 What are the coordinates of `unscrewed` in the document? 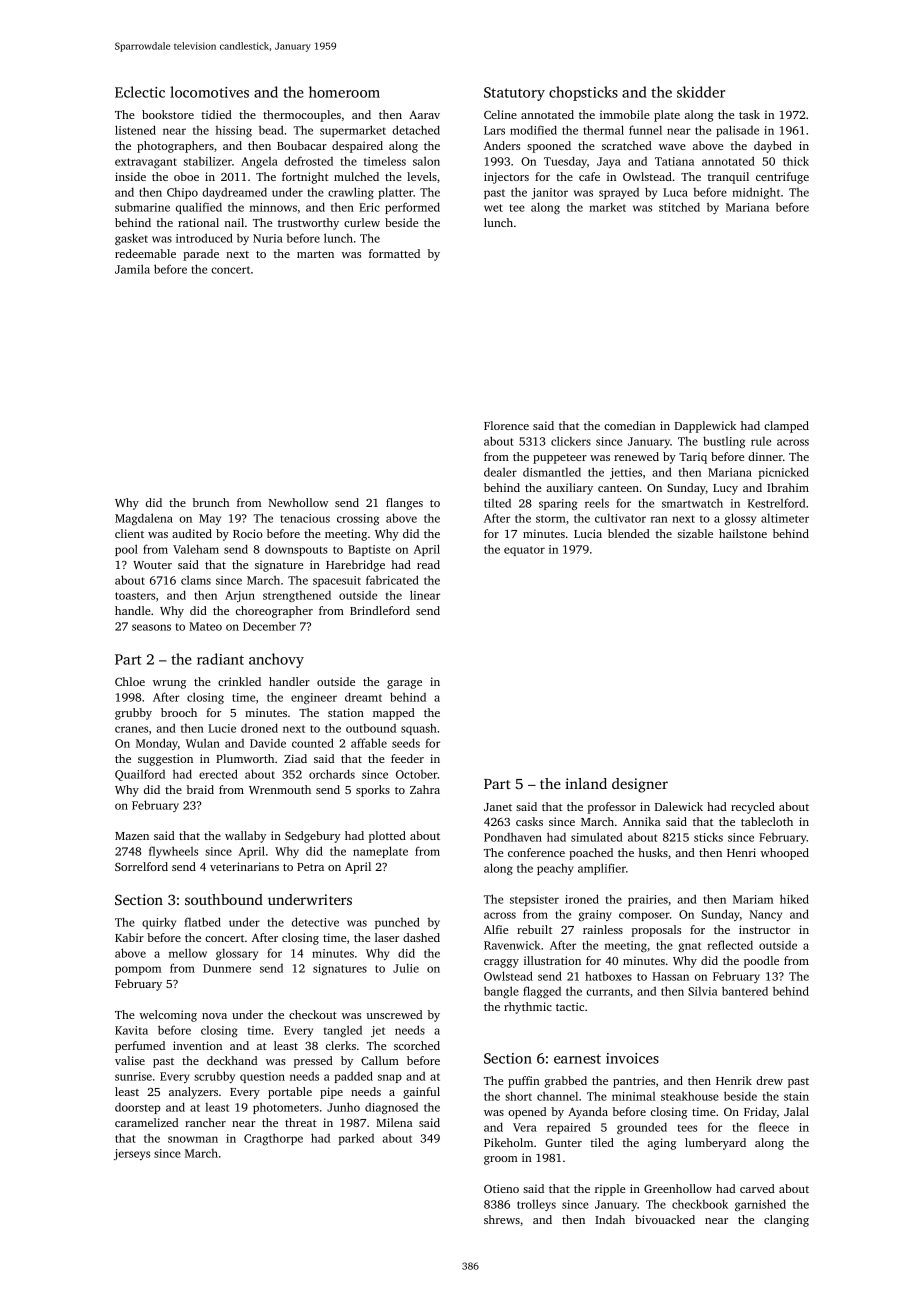 It's located at (394, 1014).
